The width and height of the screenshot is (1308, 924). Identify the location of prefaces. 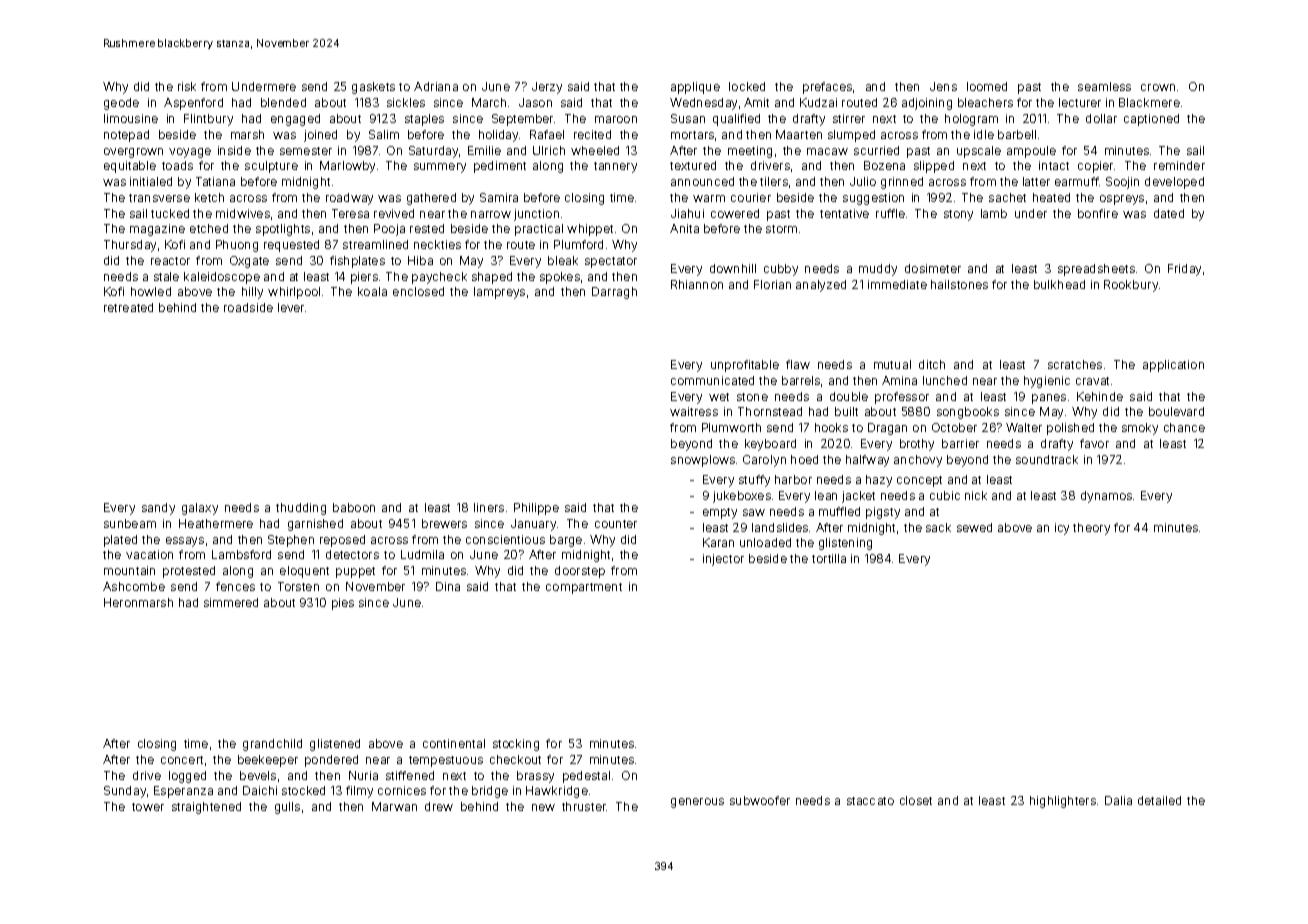
(827, 88).
